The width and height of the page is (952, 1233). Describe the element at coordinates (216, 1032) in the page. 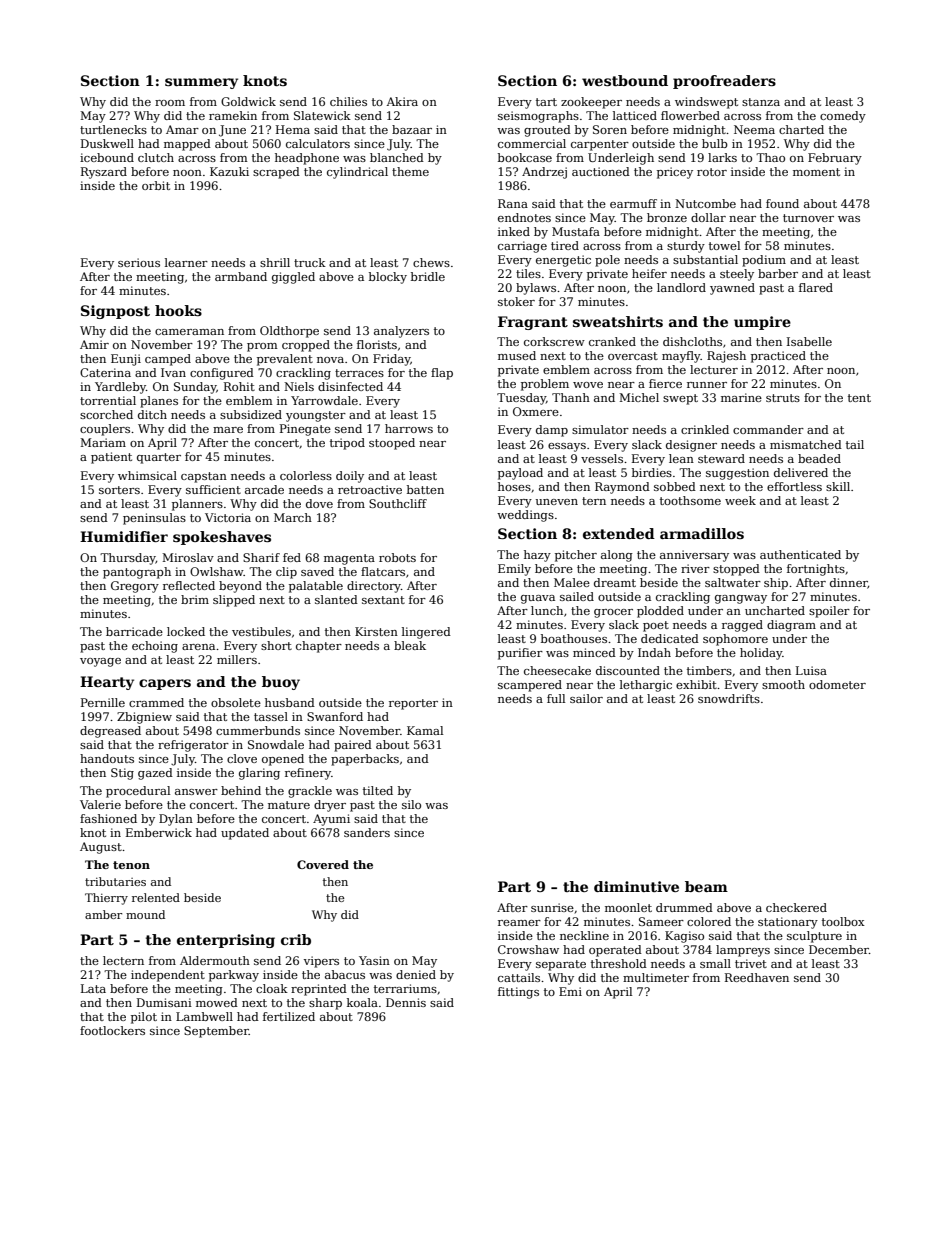

I see `September` at that location.
